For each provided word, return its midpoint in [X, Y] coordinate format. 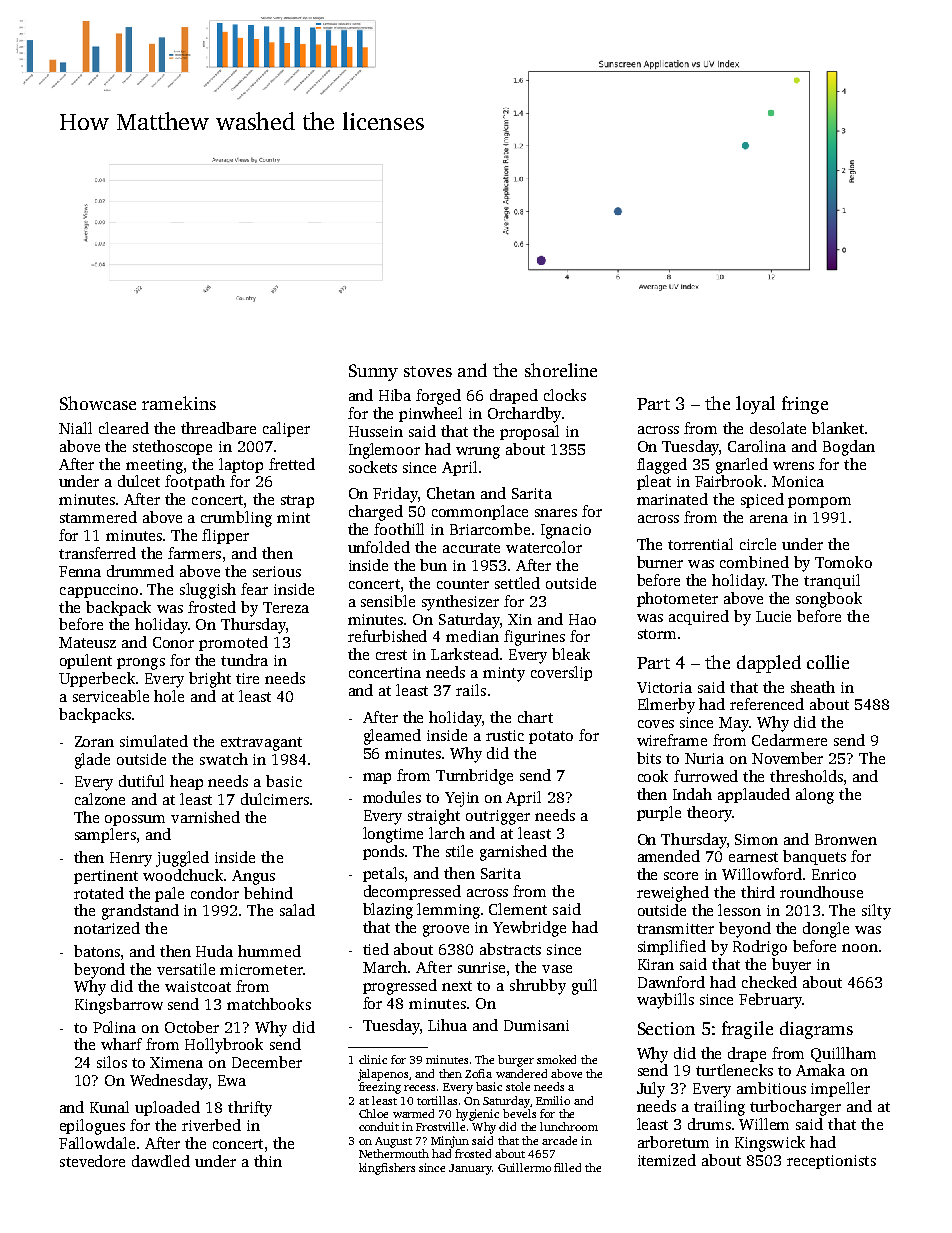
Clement [518, 909]
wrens [793, 466]
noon [860, 948]
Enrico [834, 874]
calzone [100, 799]
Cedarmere [789, 740]
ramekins [179, 403]
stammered [98, 517]
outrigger [498, 817]
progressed [400, 987]
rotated [99, 893]
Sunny [373, 372]
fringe [805, 405]
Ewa [232, 1080]
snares [556, 513]
